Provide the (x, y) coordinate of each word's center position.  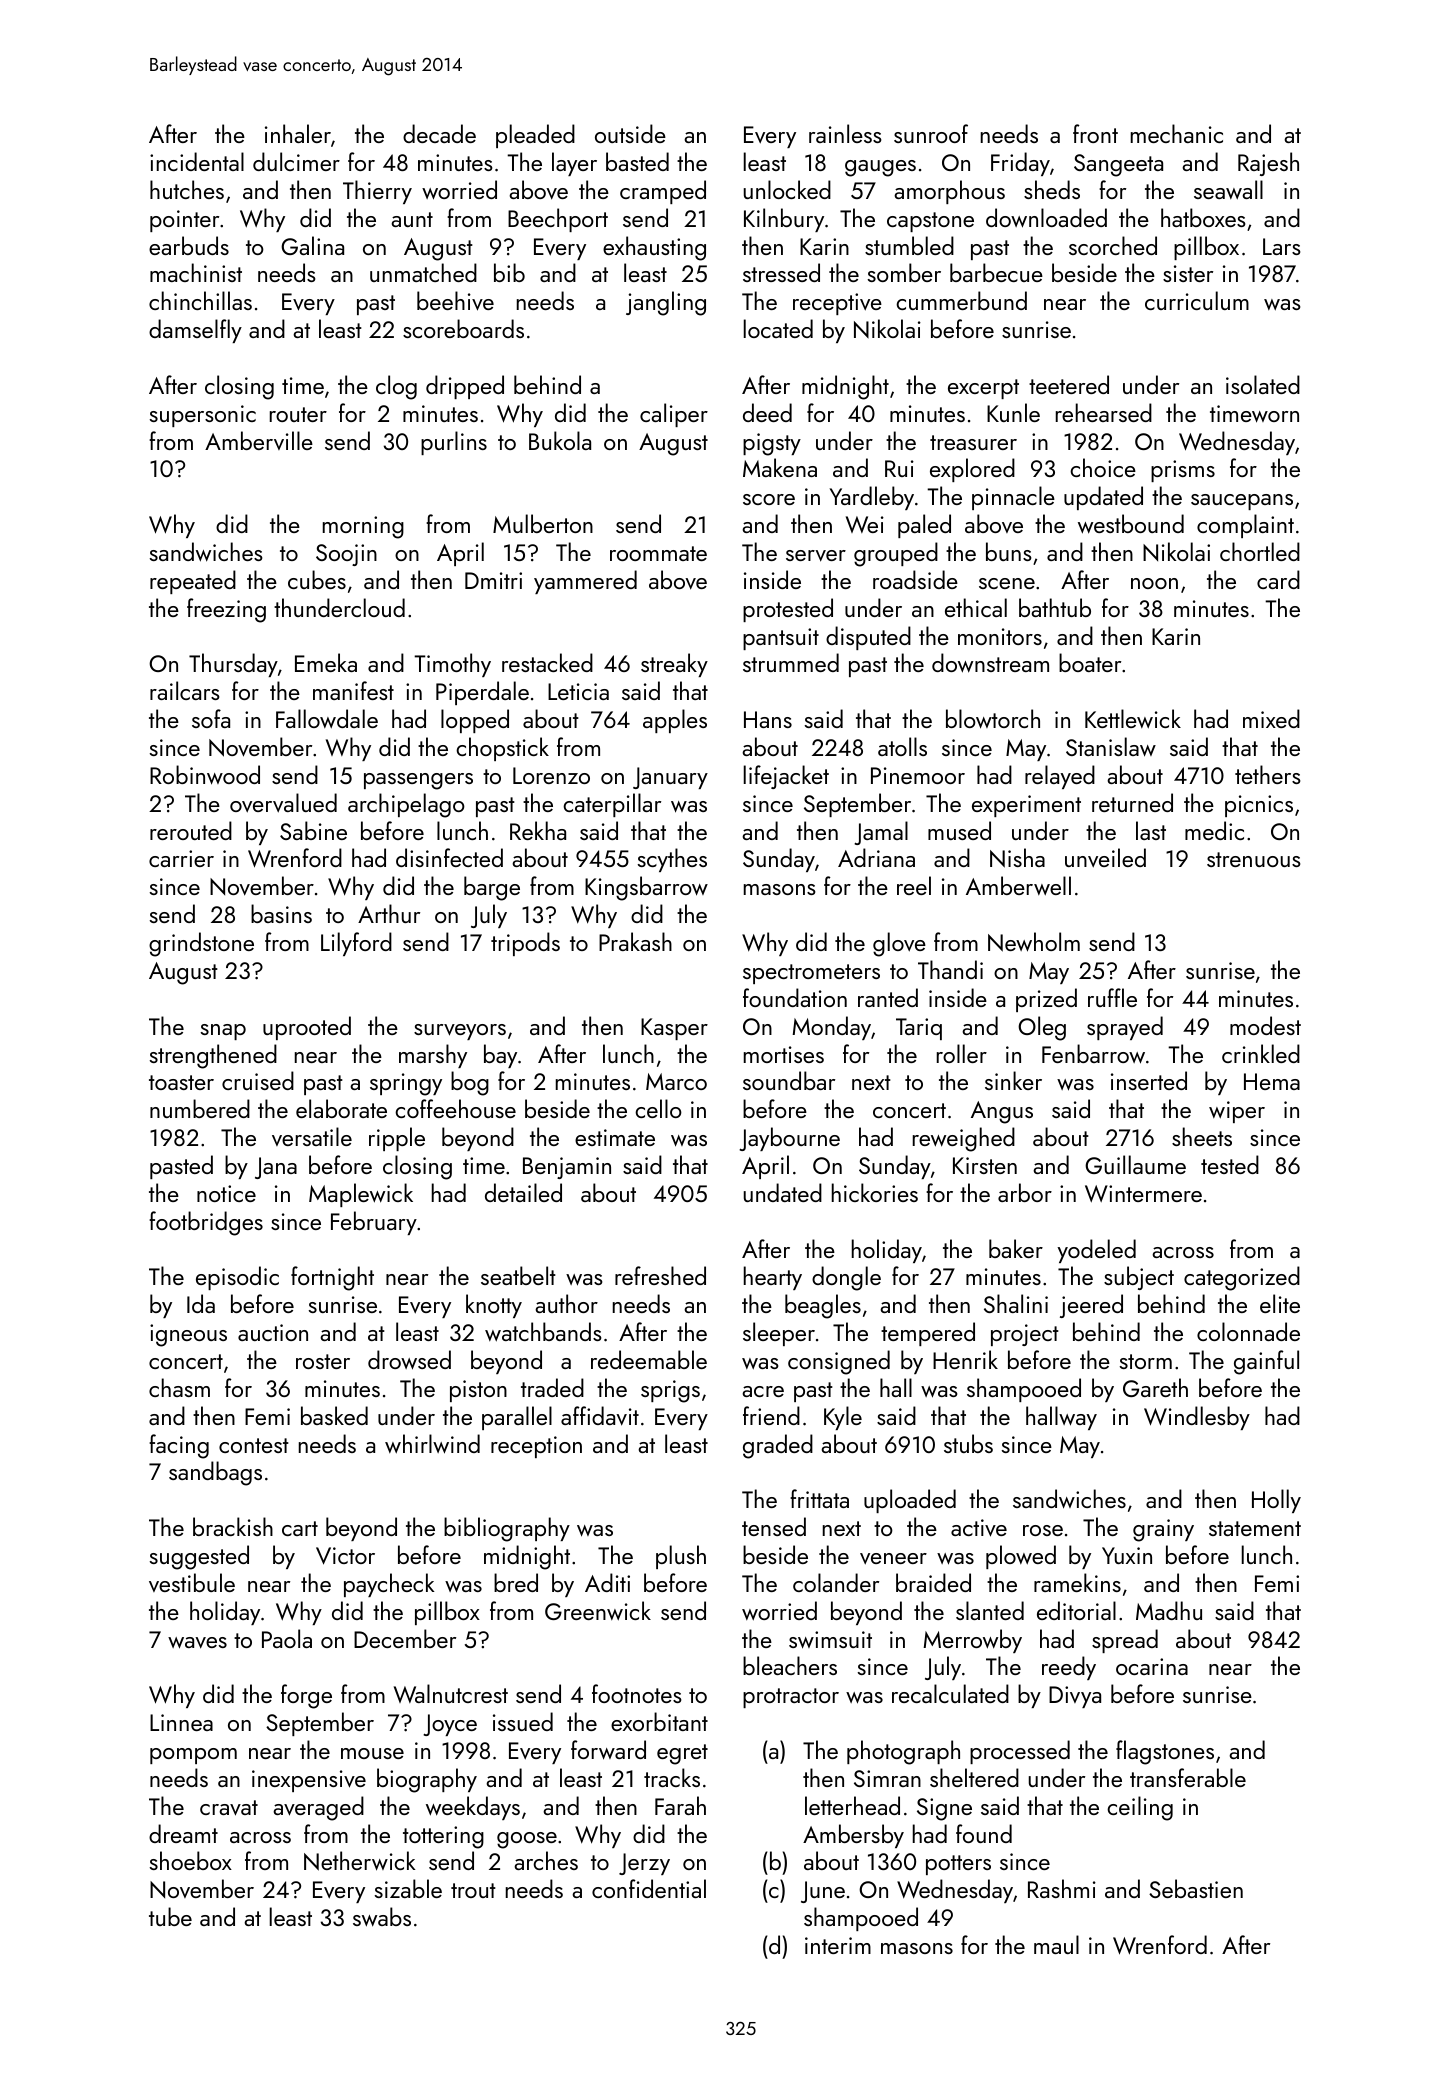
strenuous (1254, 859)
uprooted (307, 1028)
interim (838, 1945)
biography (427, 1780)
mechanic (1177, 133)
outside (630, 133)
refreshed (660, 1275)
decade (439, 133)
